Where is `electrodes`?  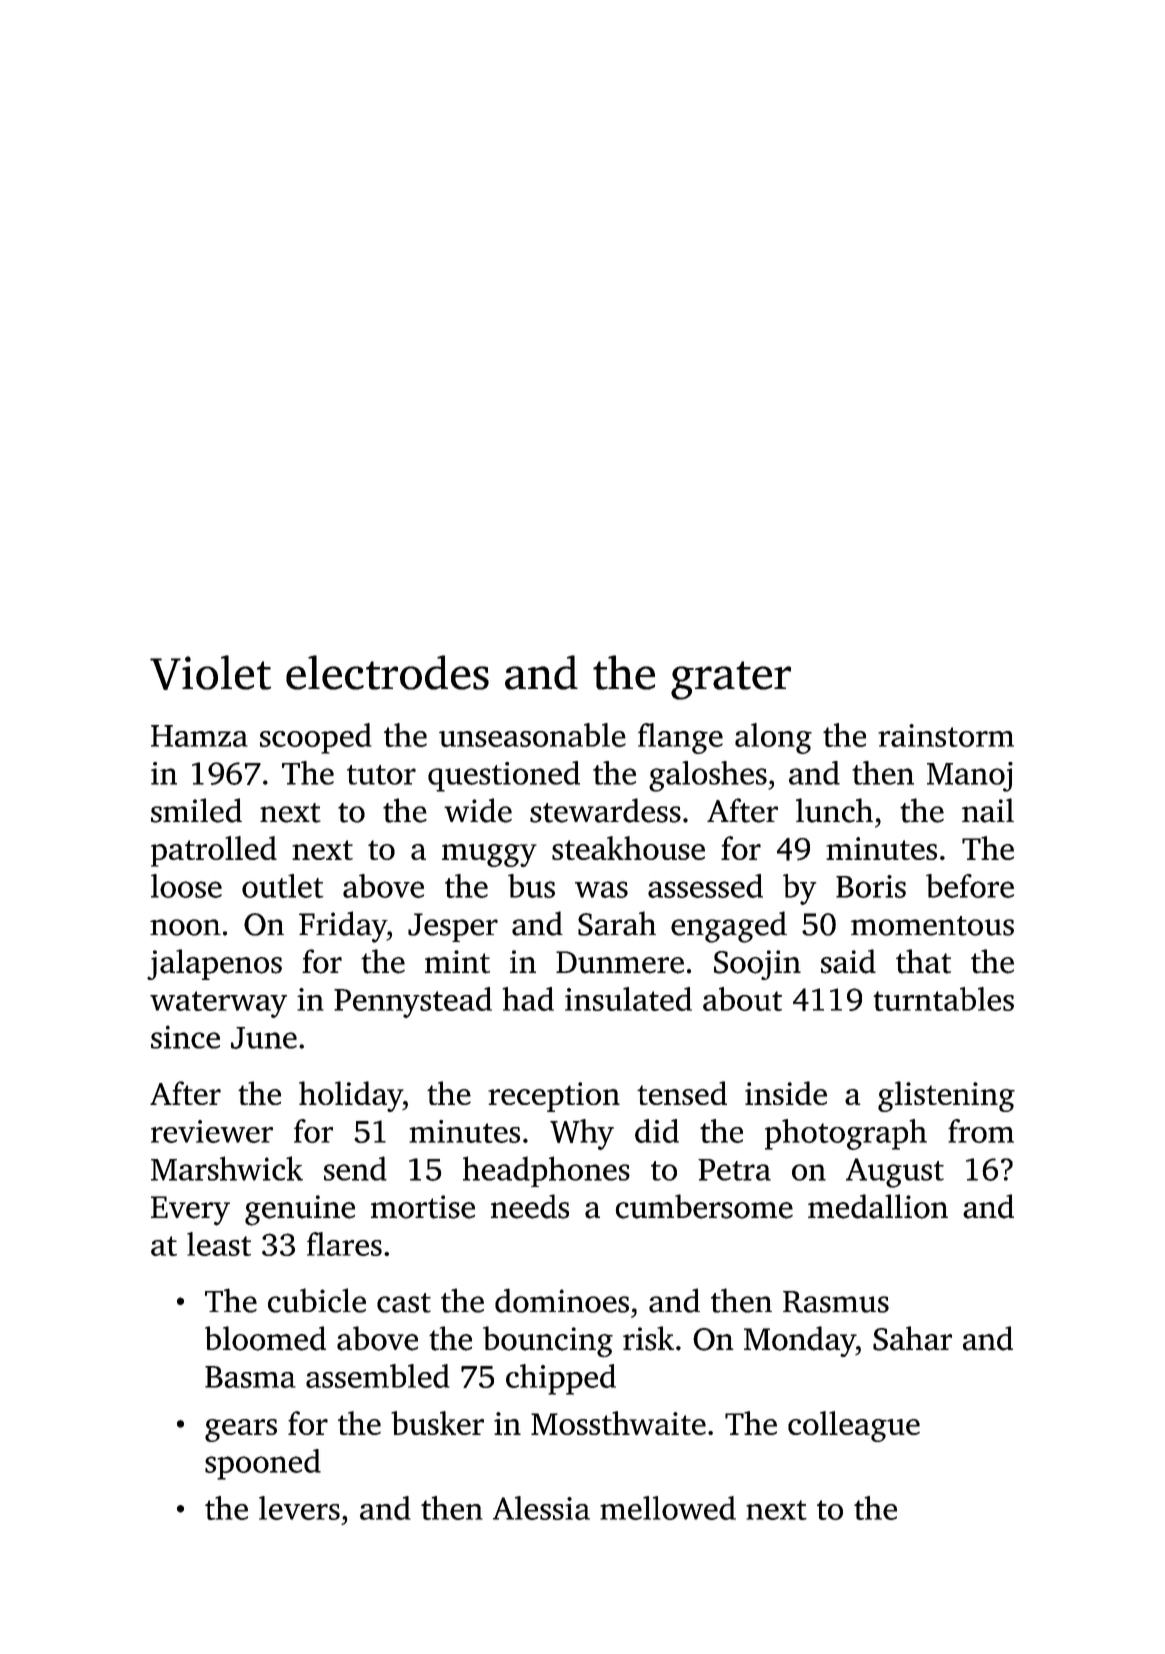
electrodes is located at coordinates (387, 672).
